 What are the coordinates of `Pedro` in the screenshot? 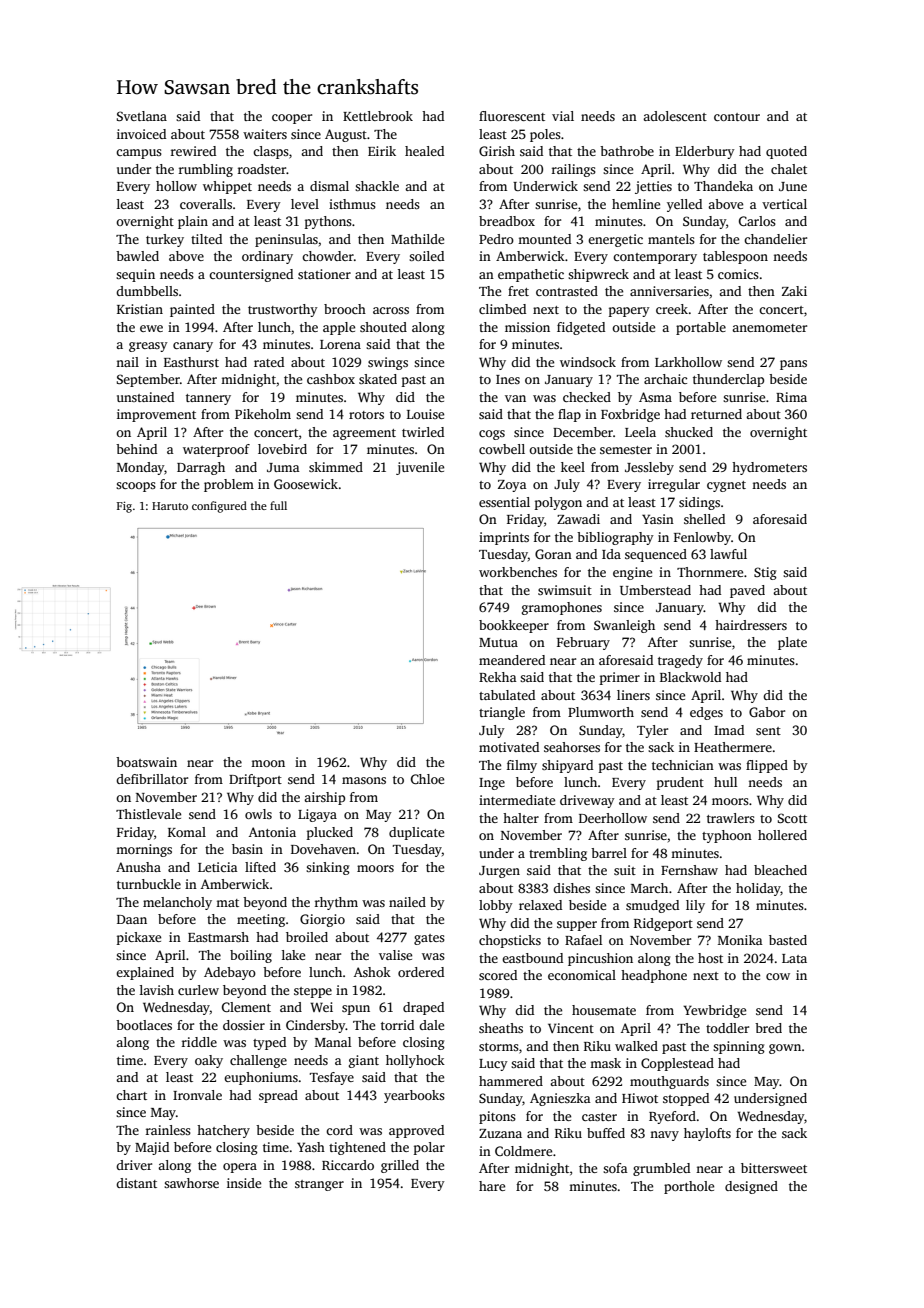 It's located at (496, 239).
